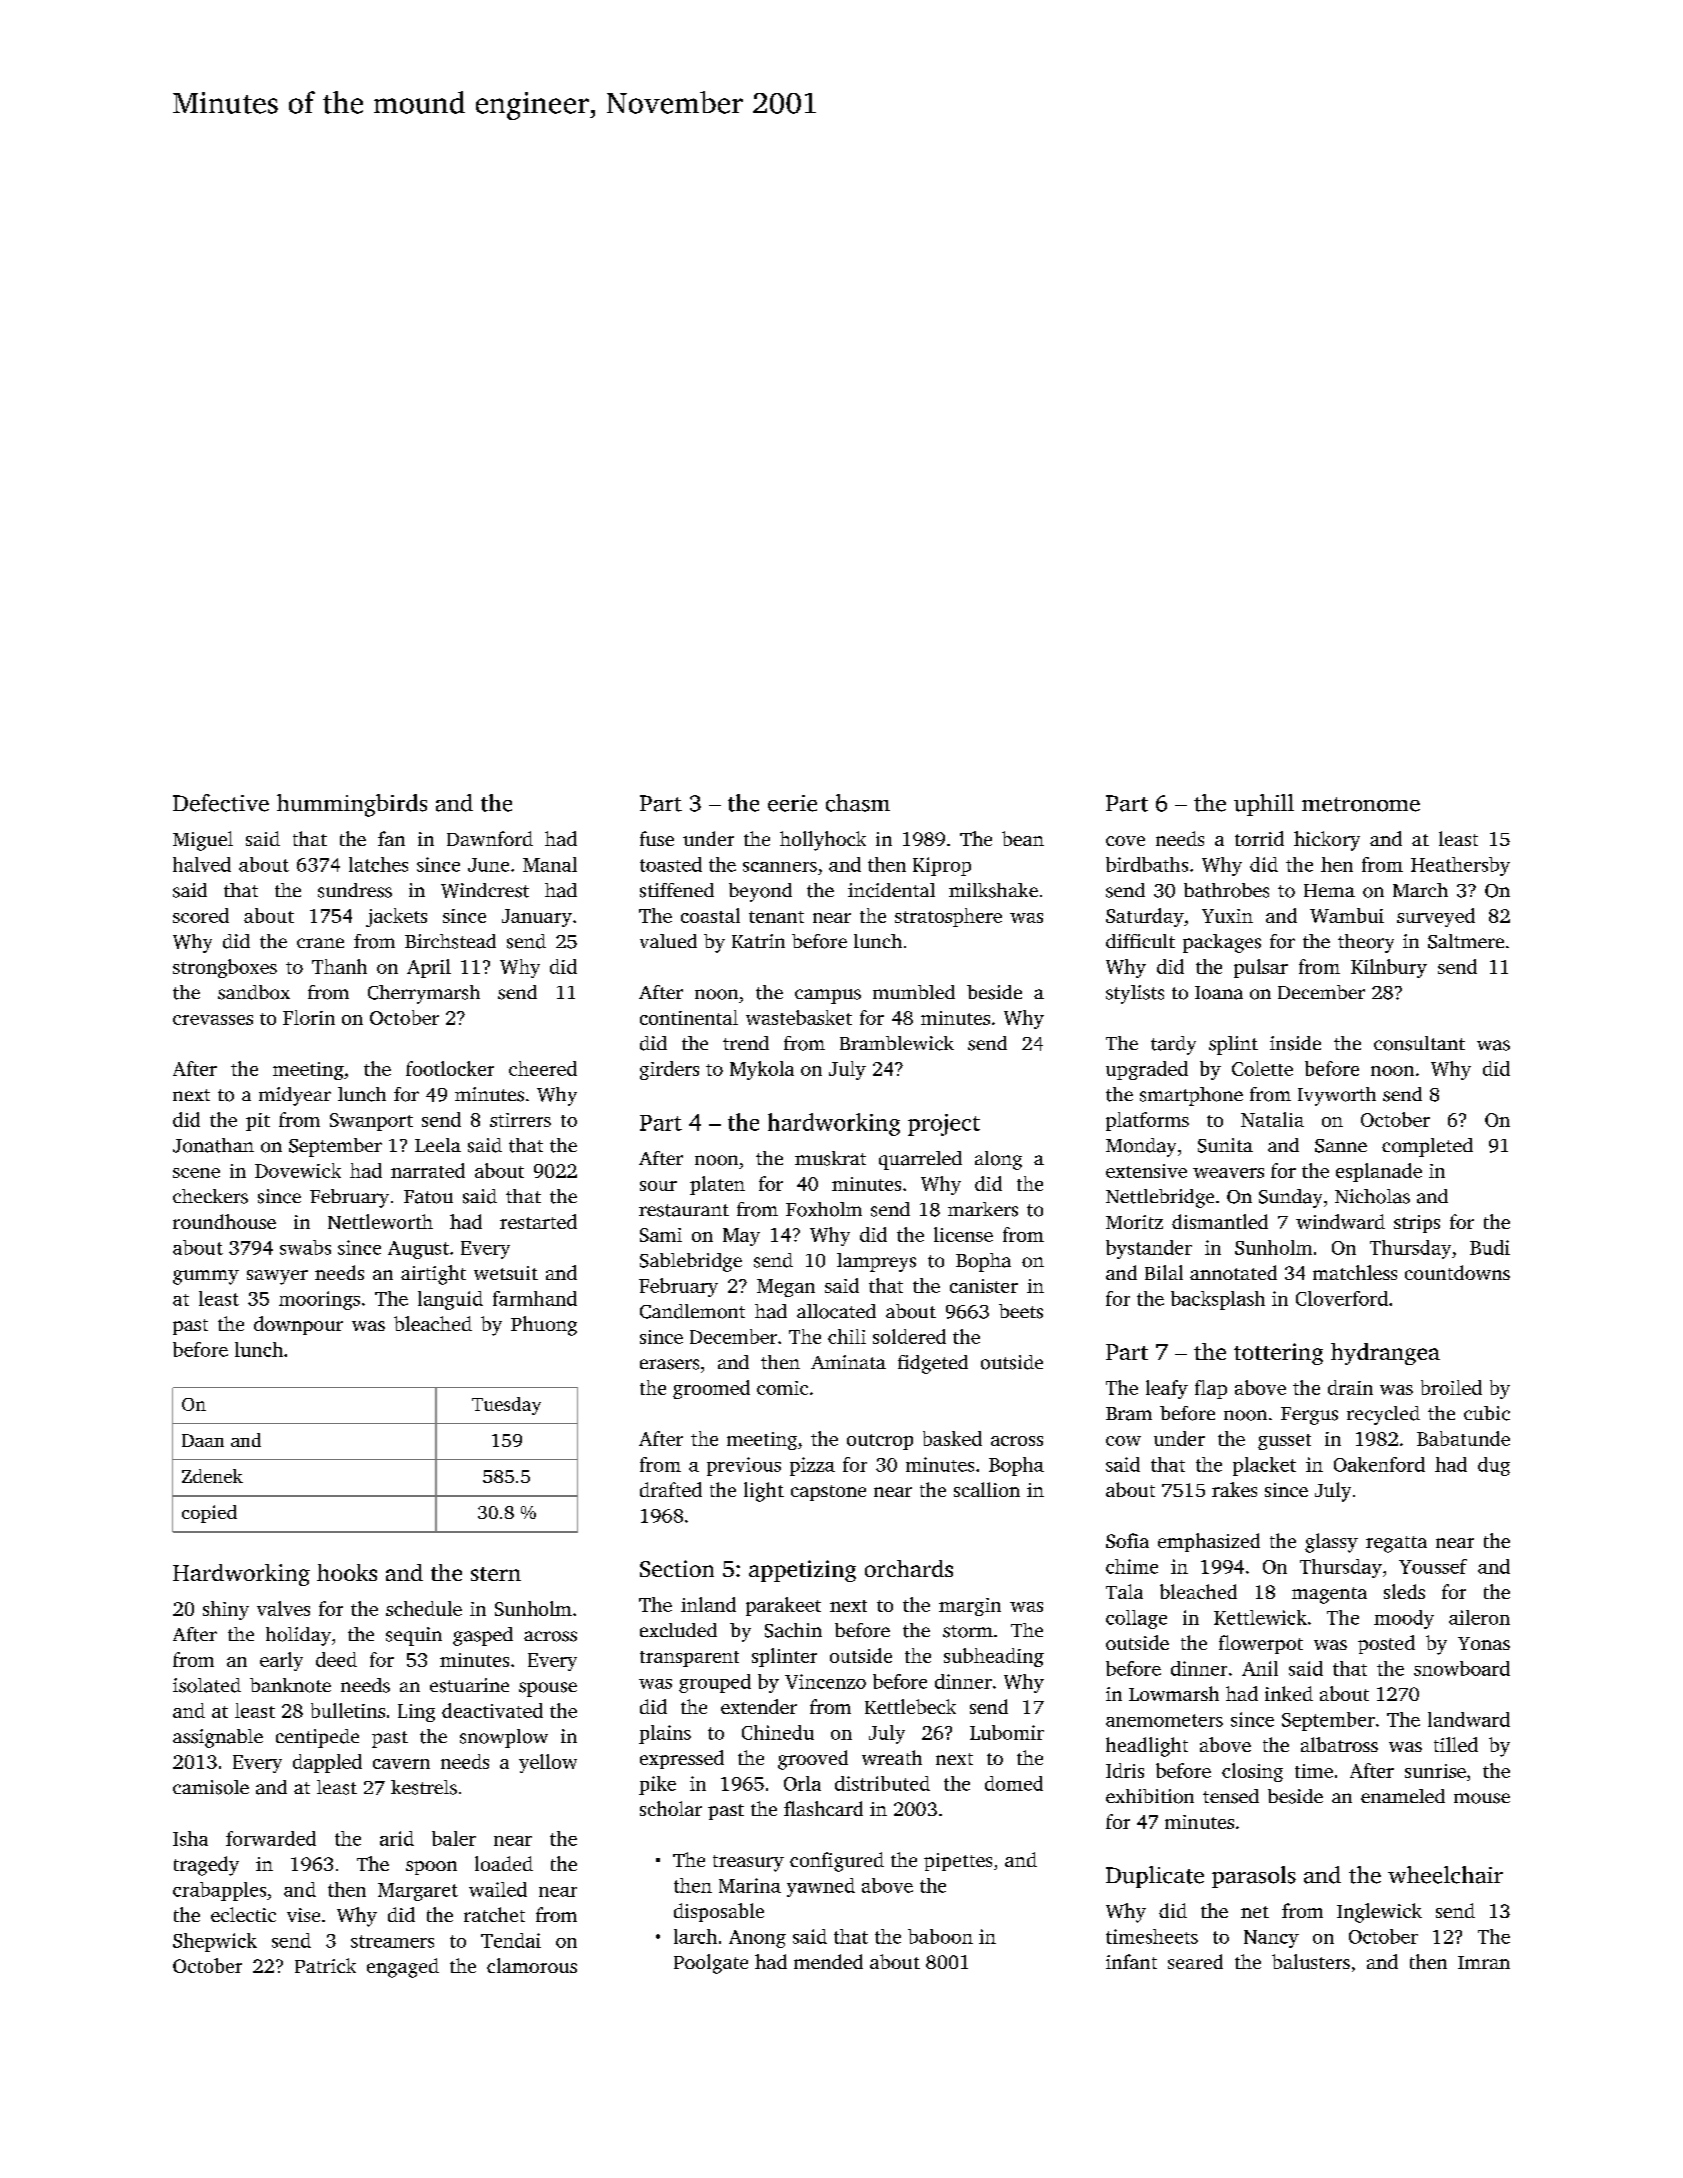 This screenshot has width=1683, height=2178. What do you see at coordinates (1490, 1247) in the screenshot?
I see `Budi` at bounding box center [1490, 1247].
